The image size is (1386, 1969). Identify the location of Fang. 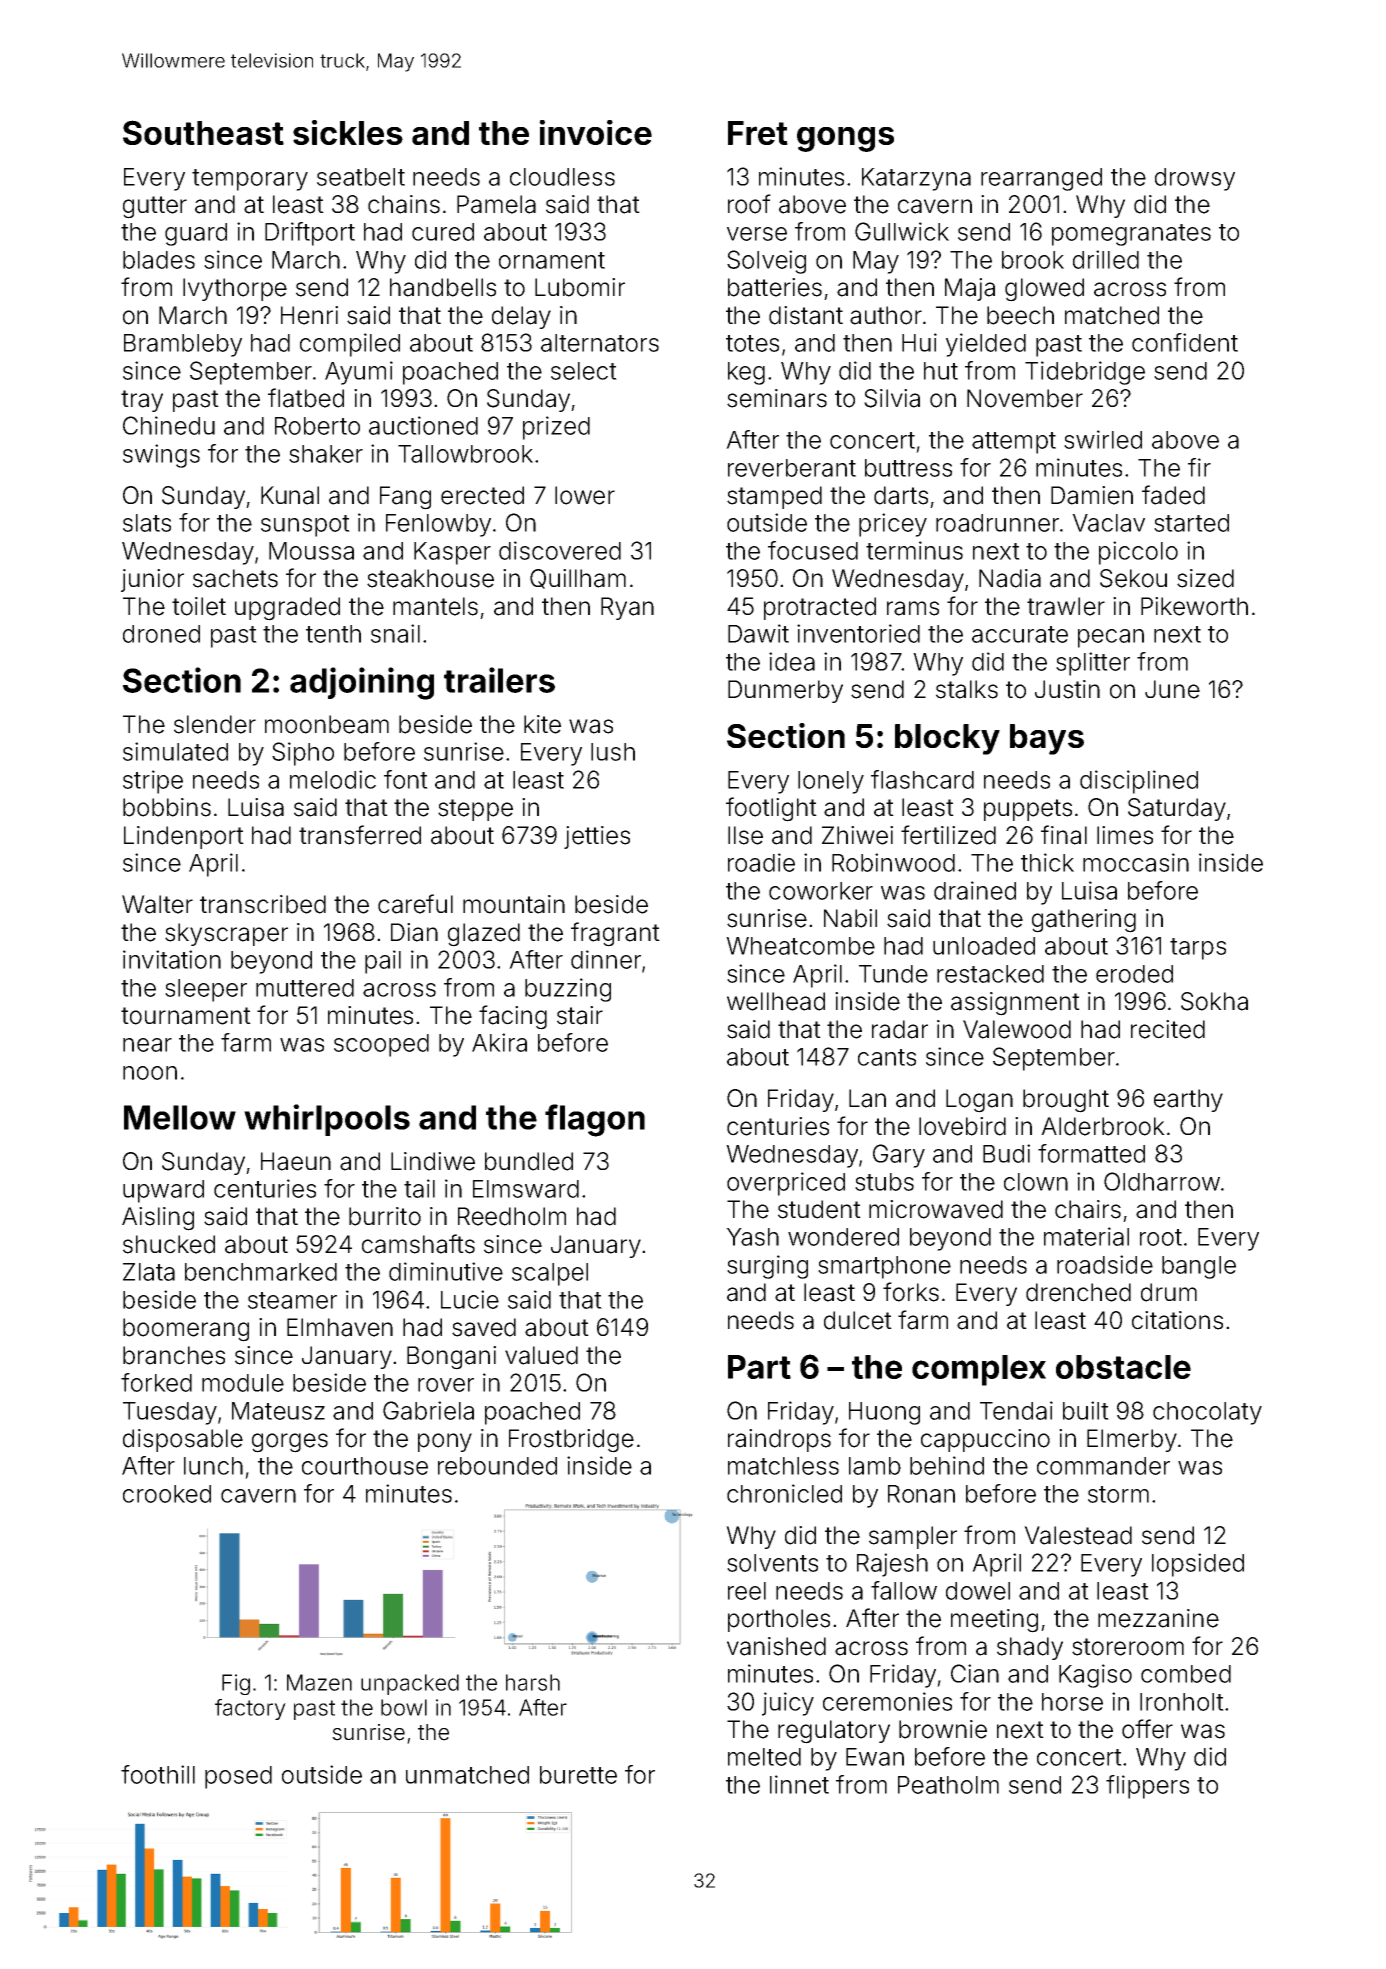
(405, 498).
